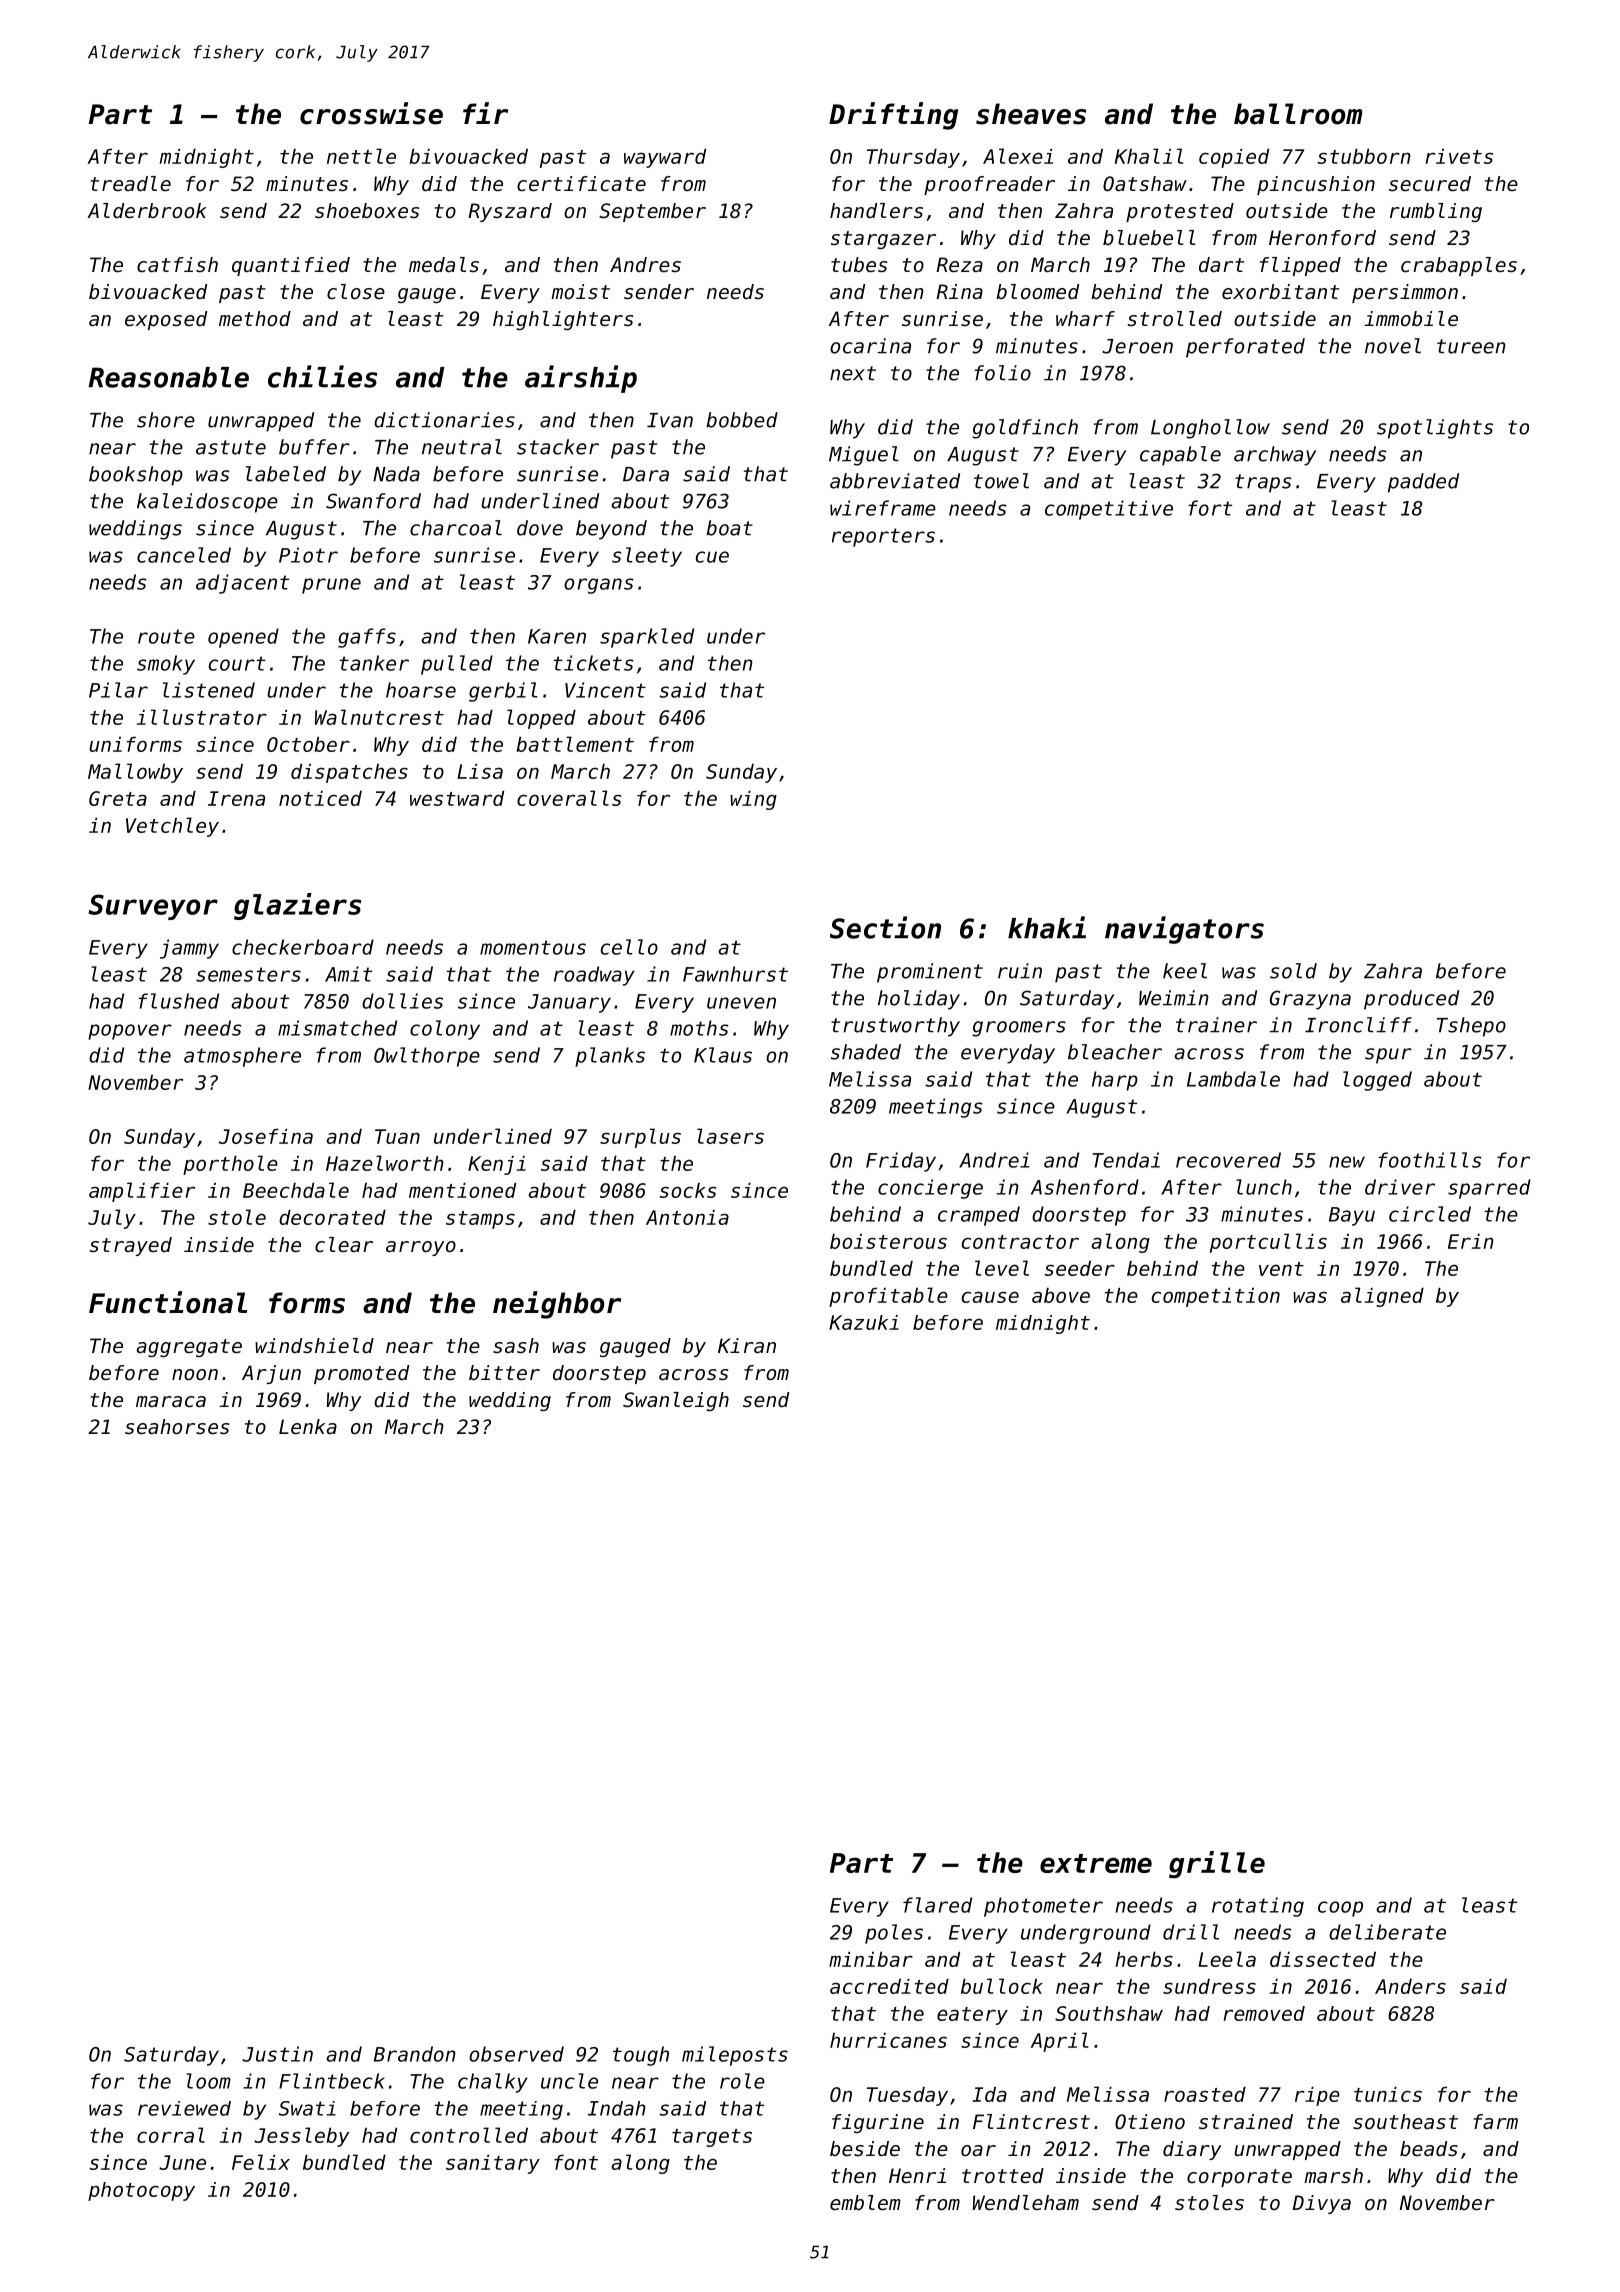 This screenshot has width=1620, height=2292. What do you see at coordinates (1217, 1865) in the screenshot?
I see `grille` at bounding box center [1217, 1865].
